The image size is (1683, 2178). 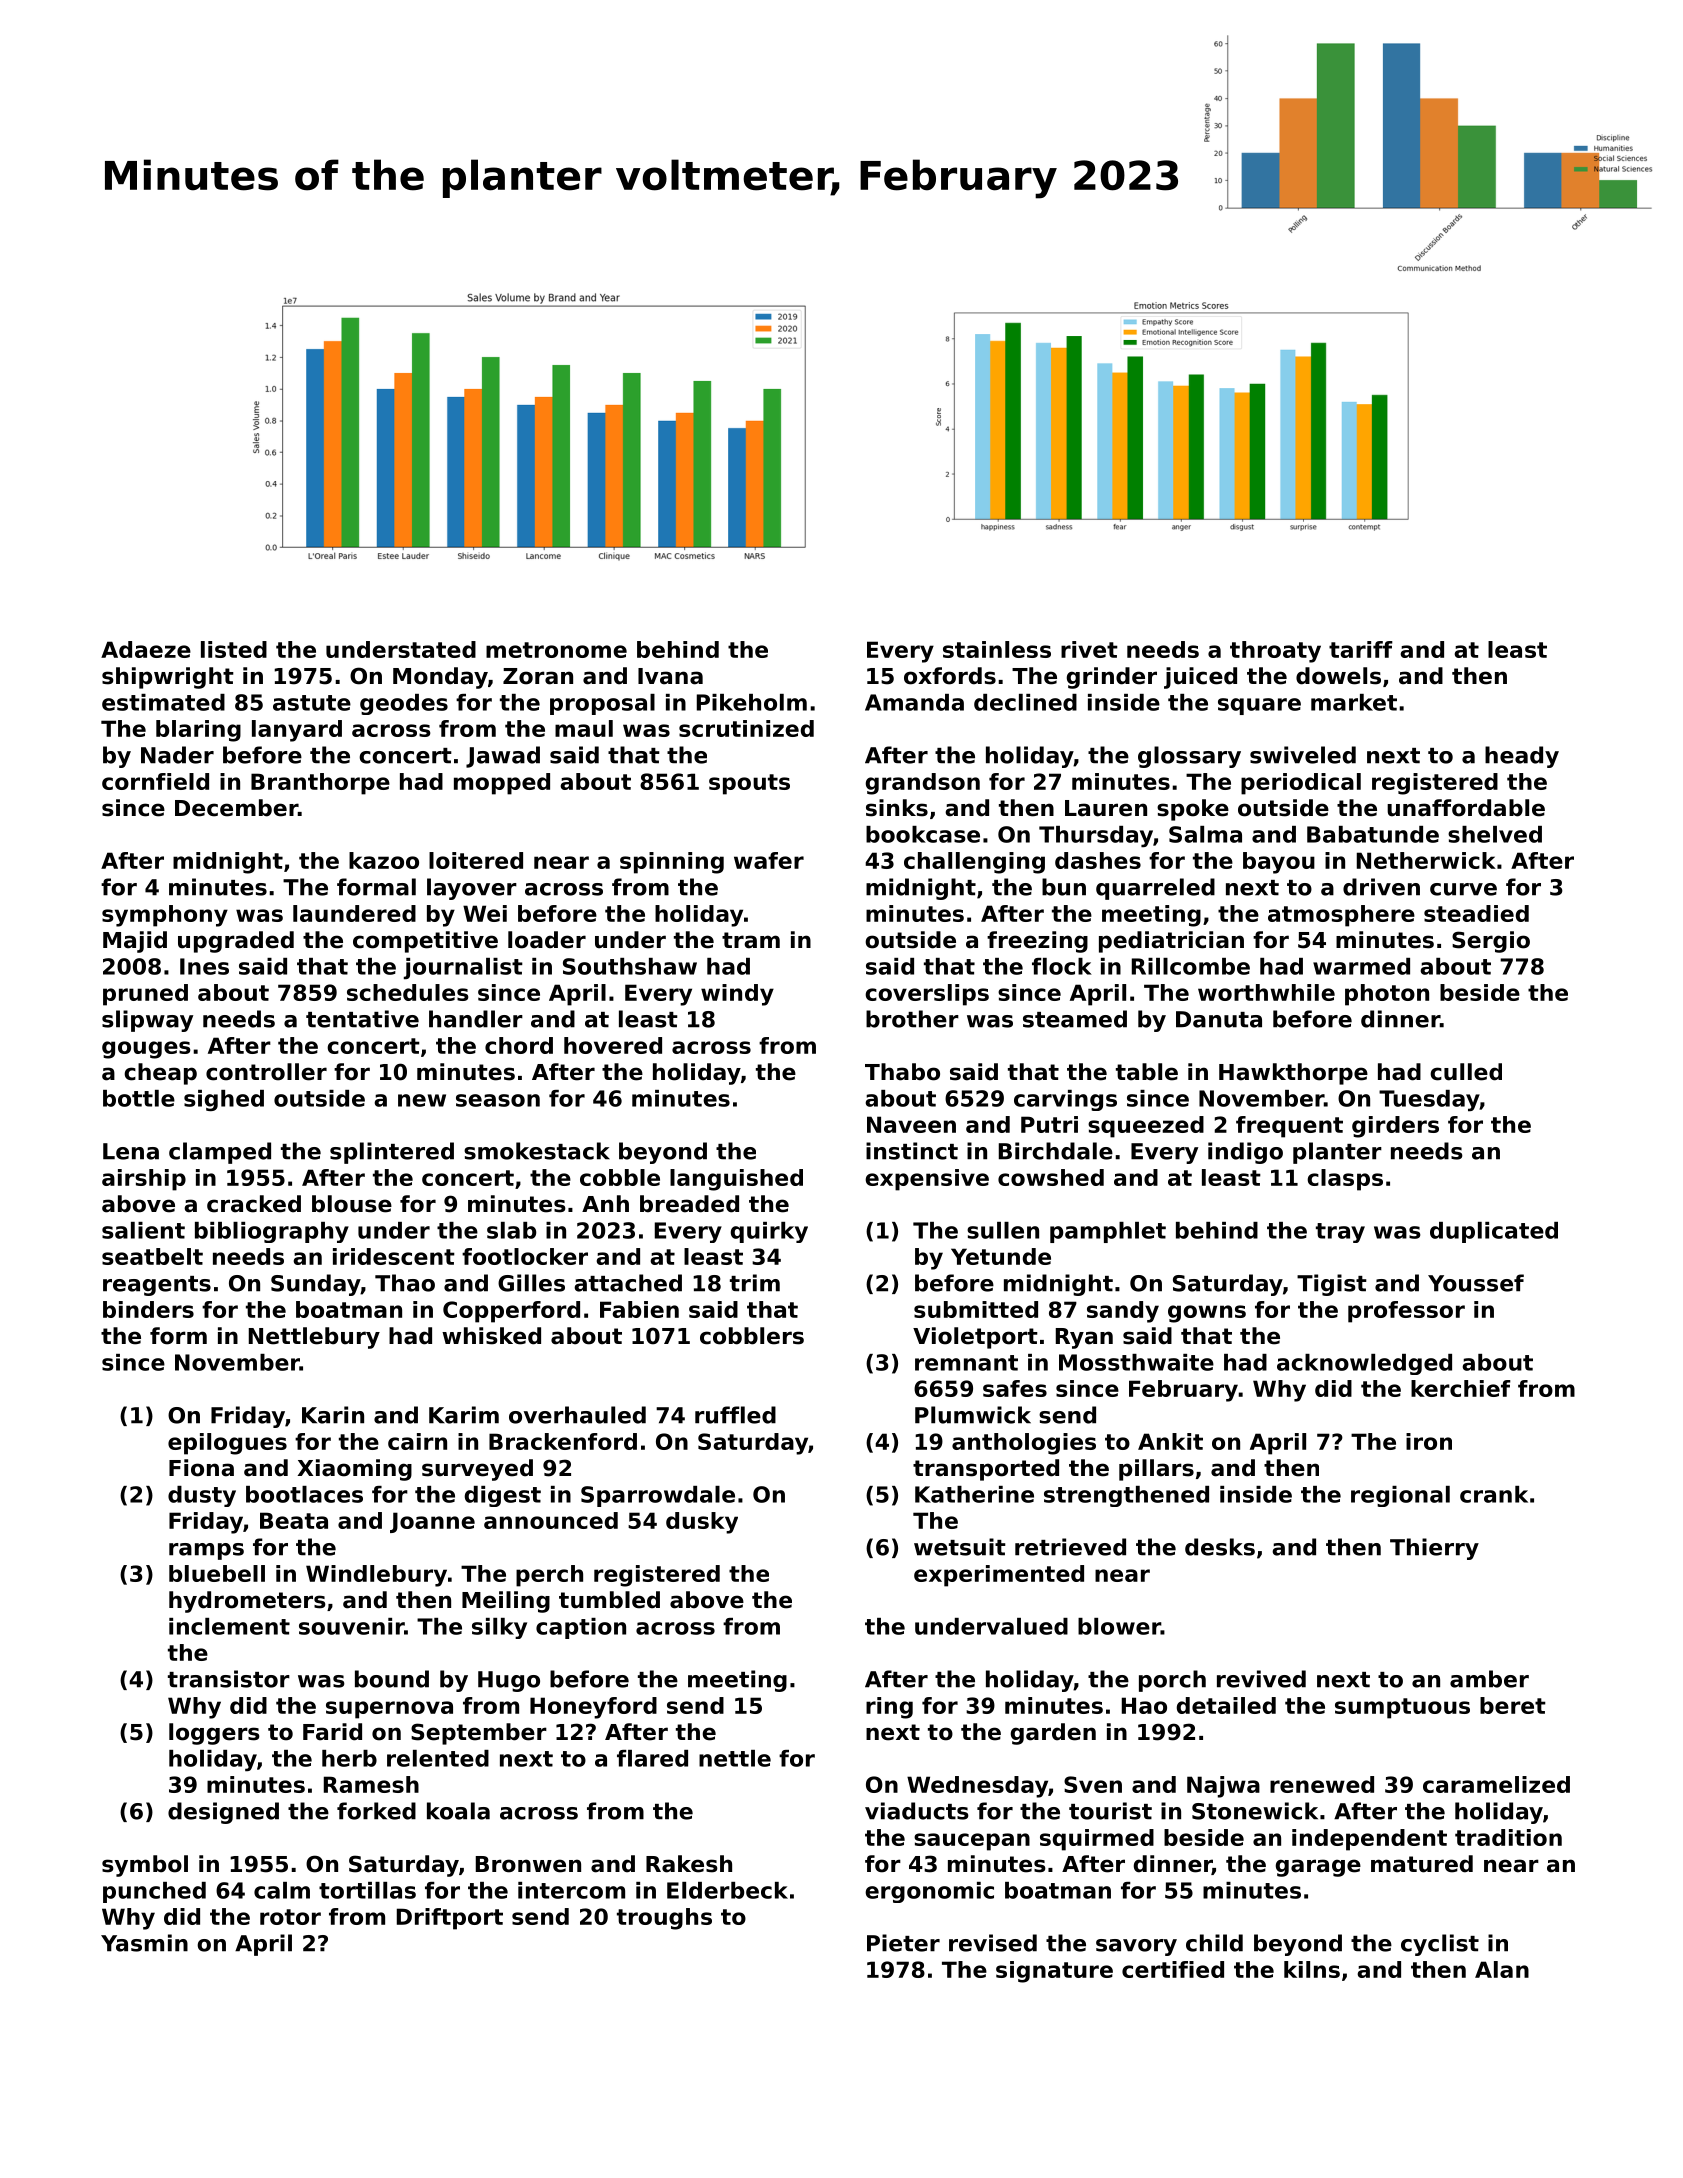 I want to click on shelved, so click(x=1495, y=834).
